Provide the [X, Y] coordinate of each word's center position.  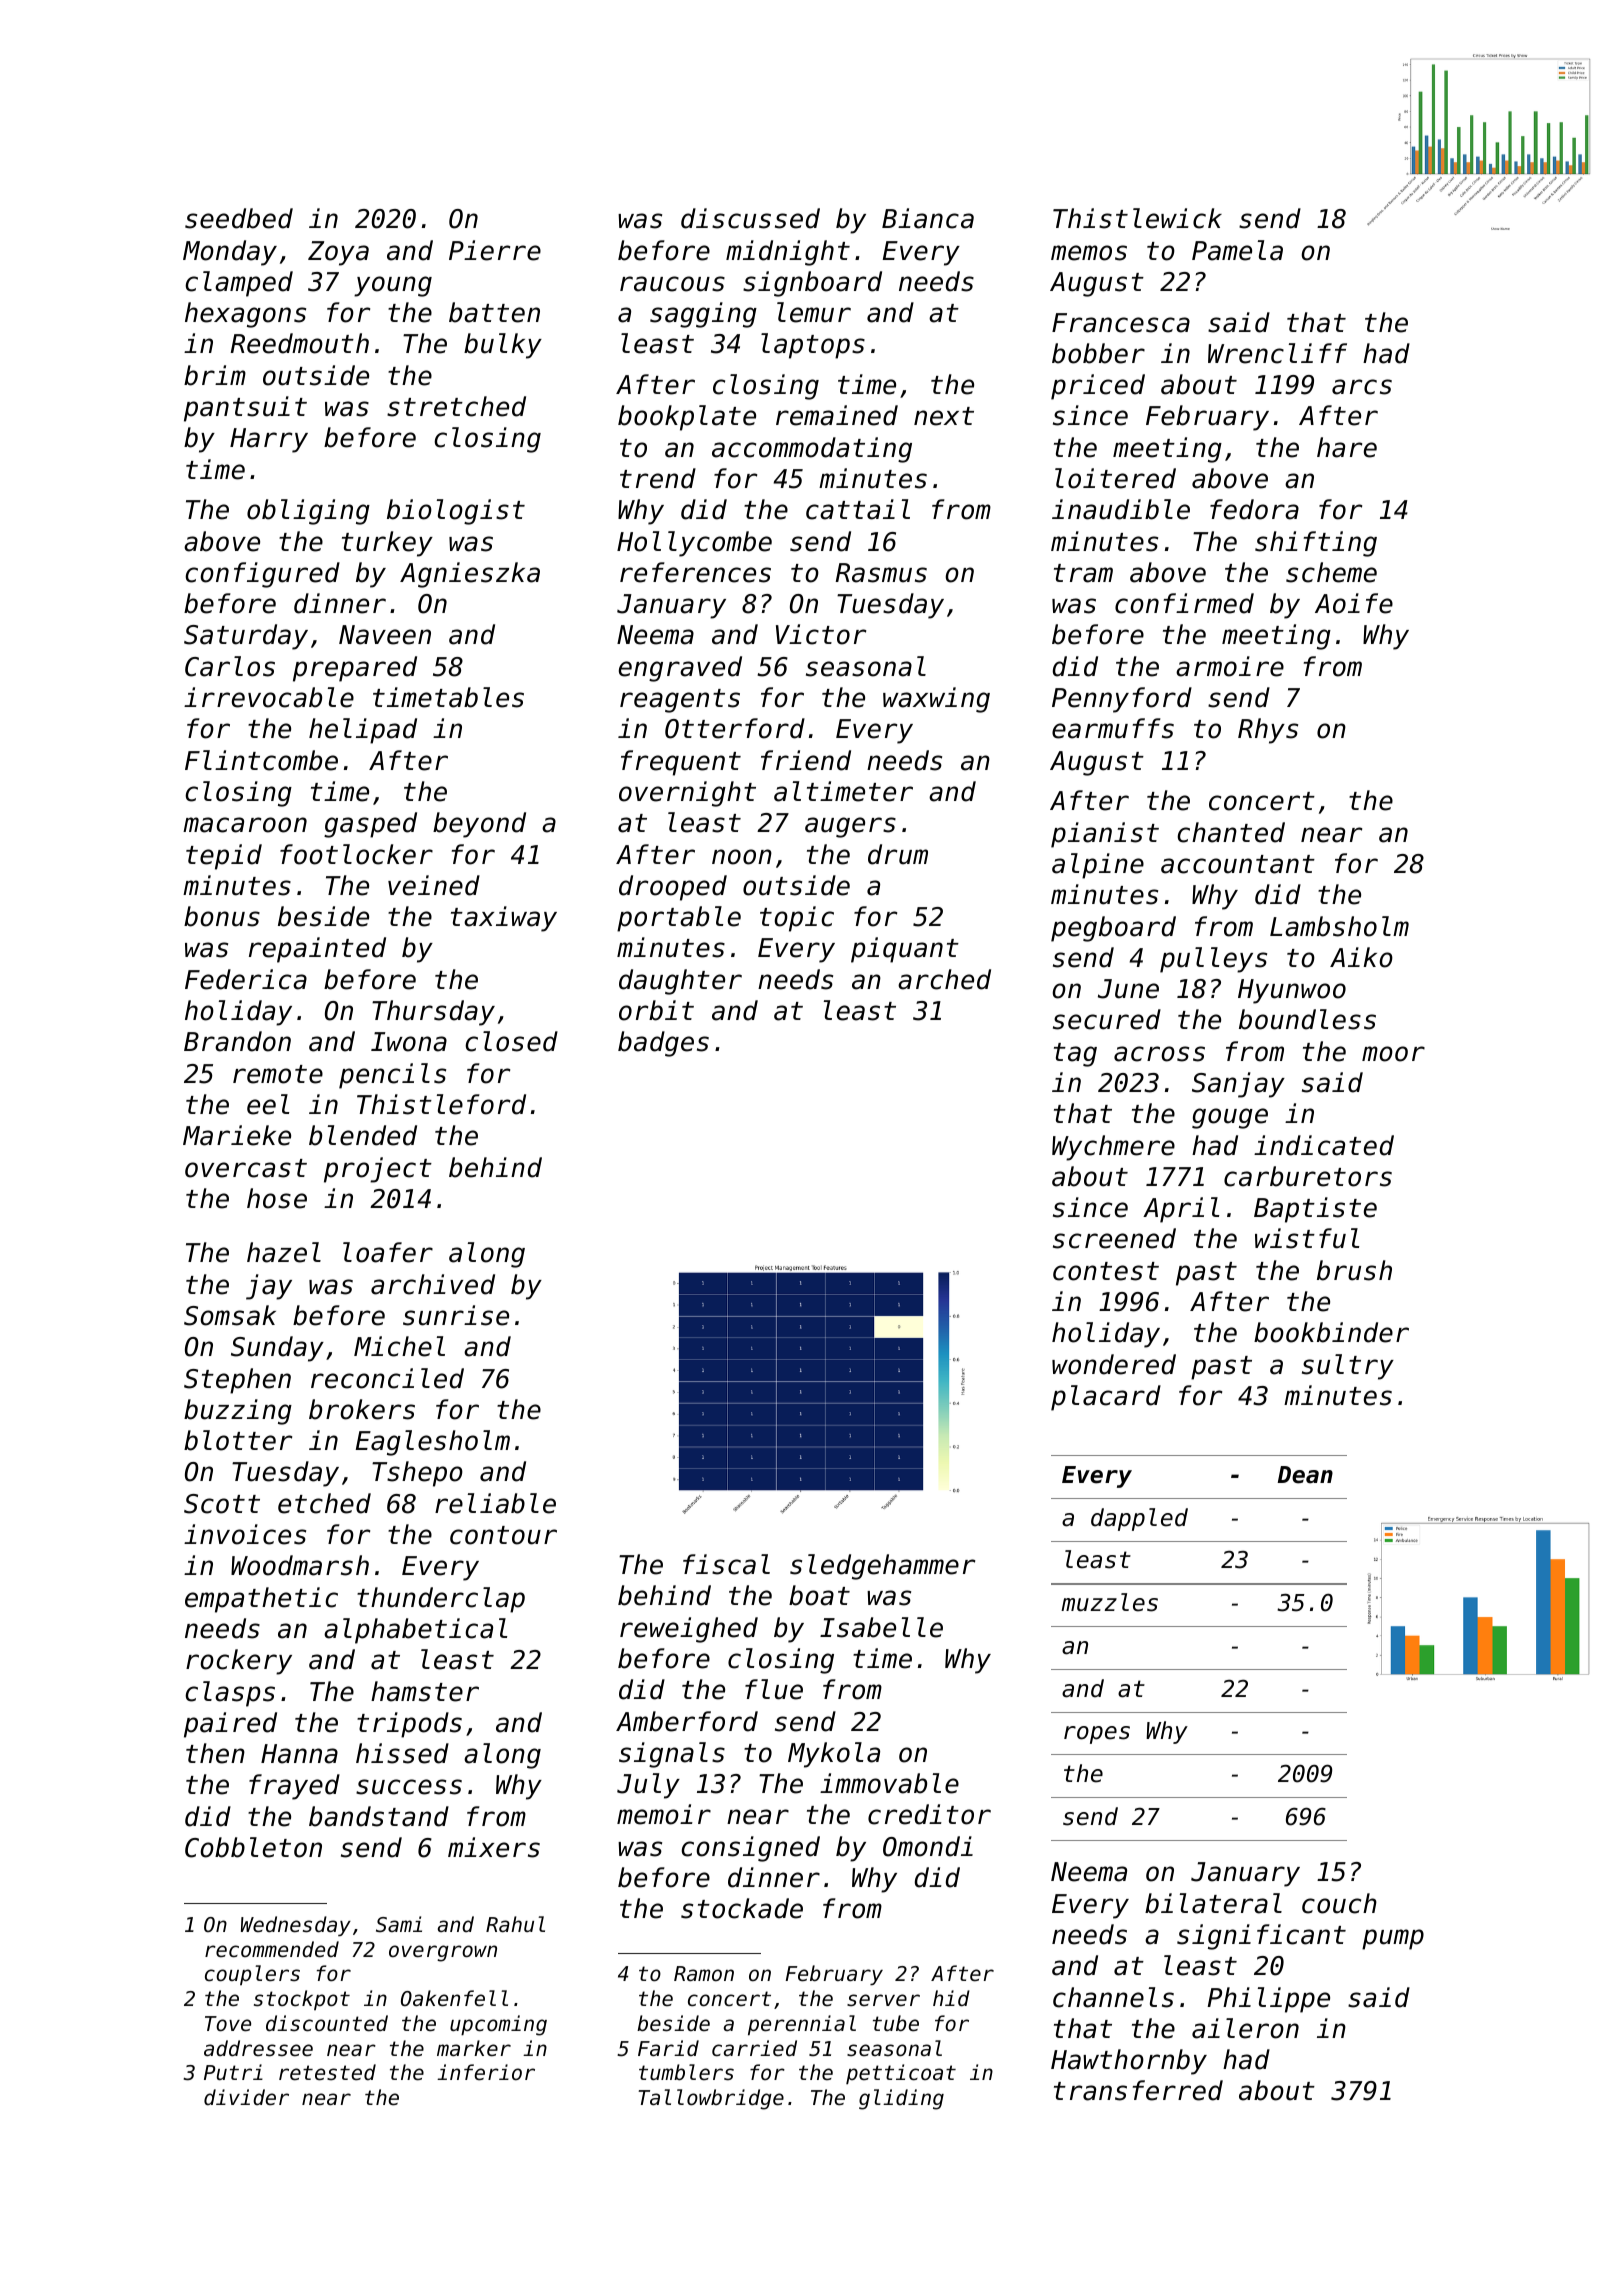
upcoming [498, 2025]
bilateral [1213, 1903]
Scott [222, 1504]
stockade [742, 1908]
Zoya [338, 253]
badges [663, 1044]
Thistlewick [1137, 218]
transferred [1138, 2090]
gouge [1230, 1118]
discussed [750, 218]
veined [434, 885]
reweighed [689, 1630]
